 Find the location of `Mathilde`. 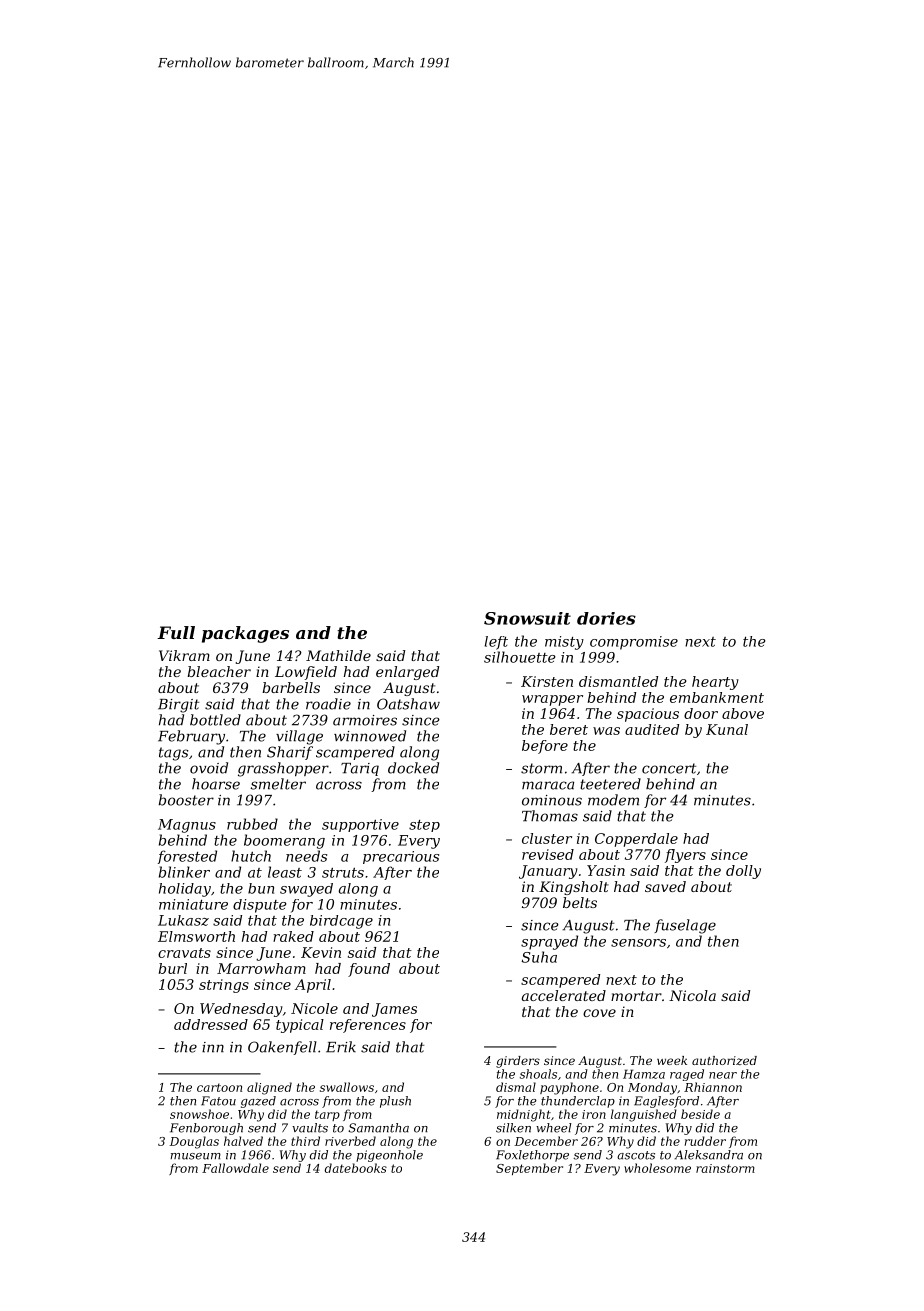

Mathilde is located at coordinates (338, 655).
